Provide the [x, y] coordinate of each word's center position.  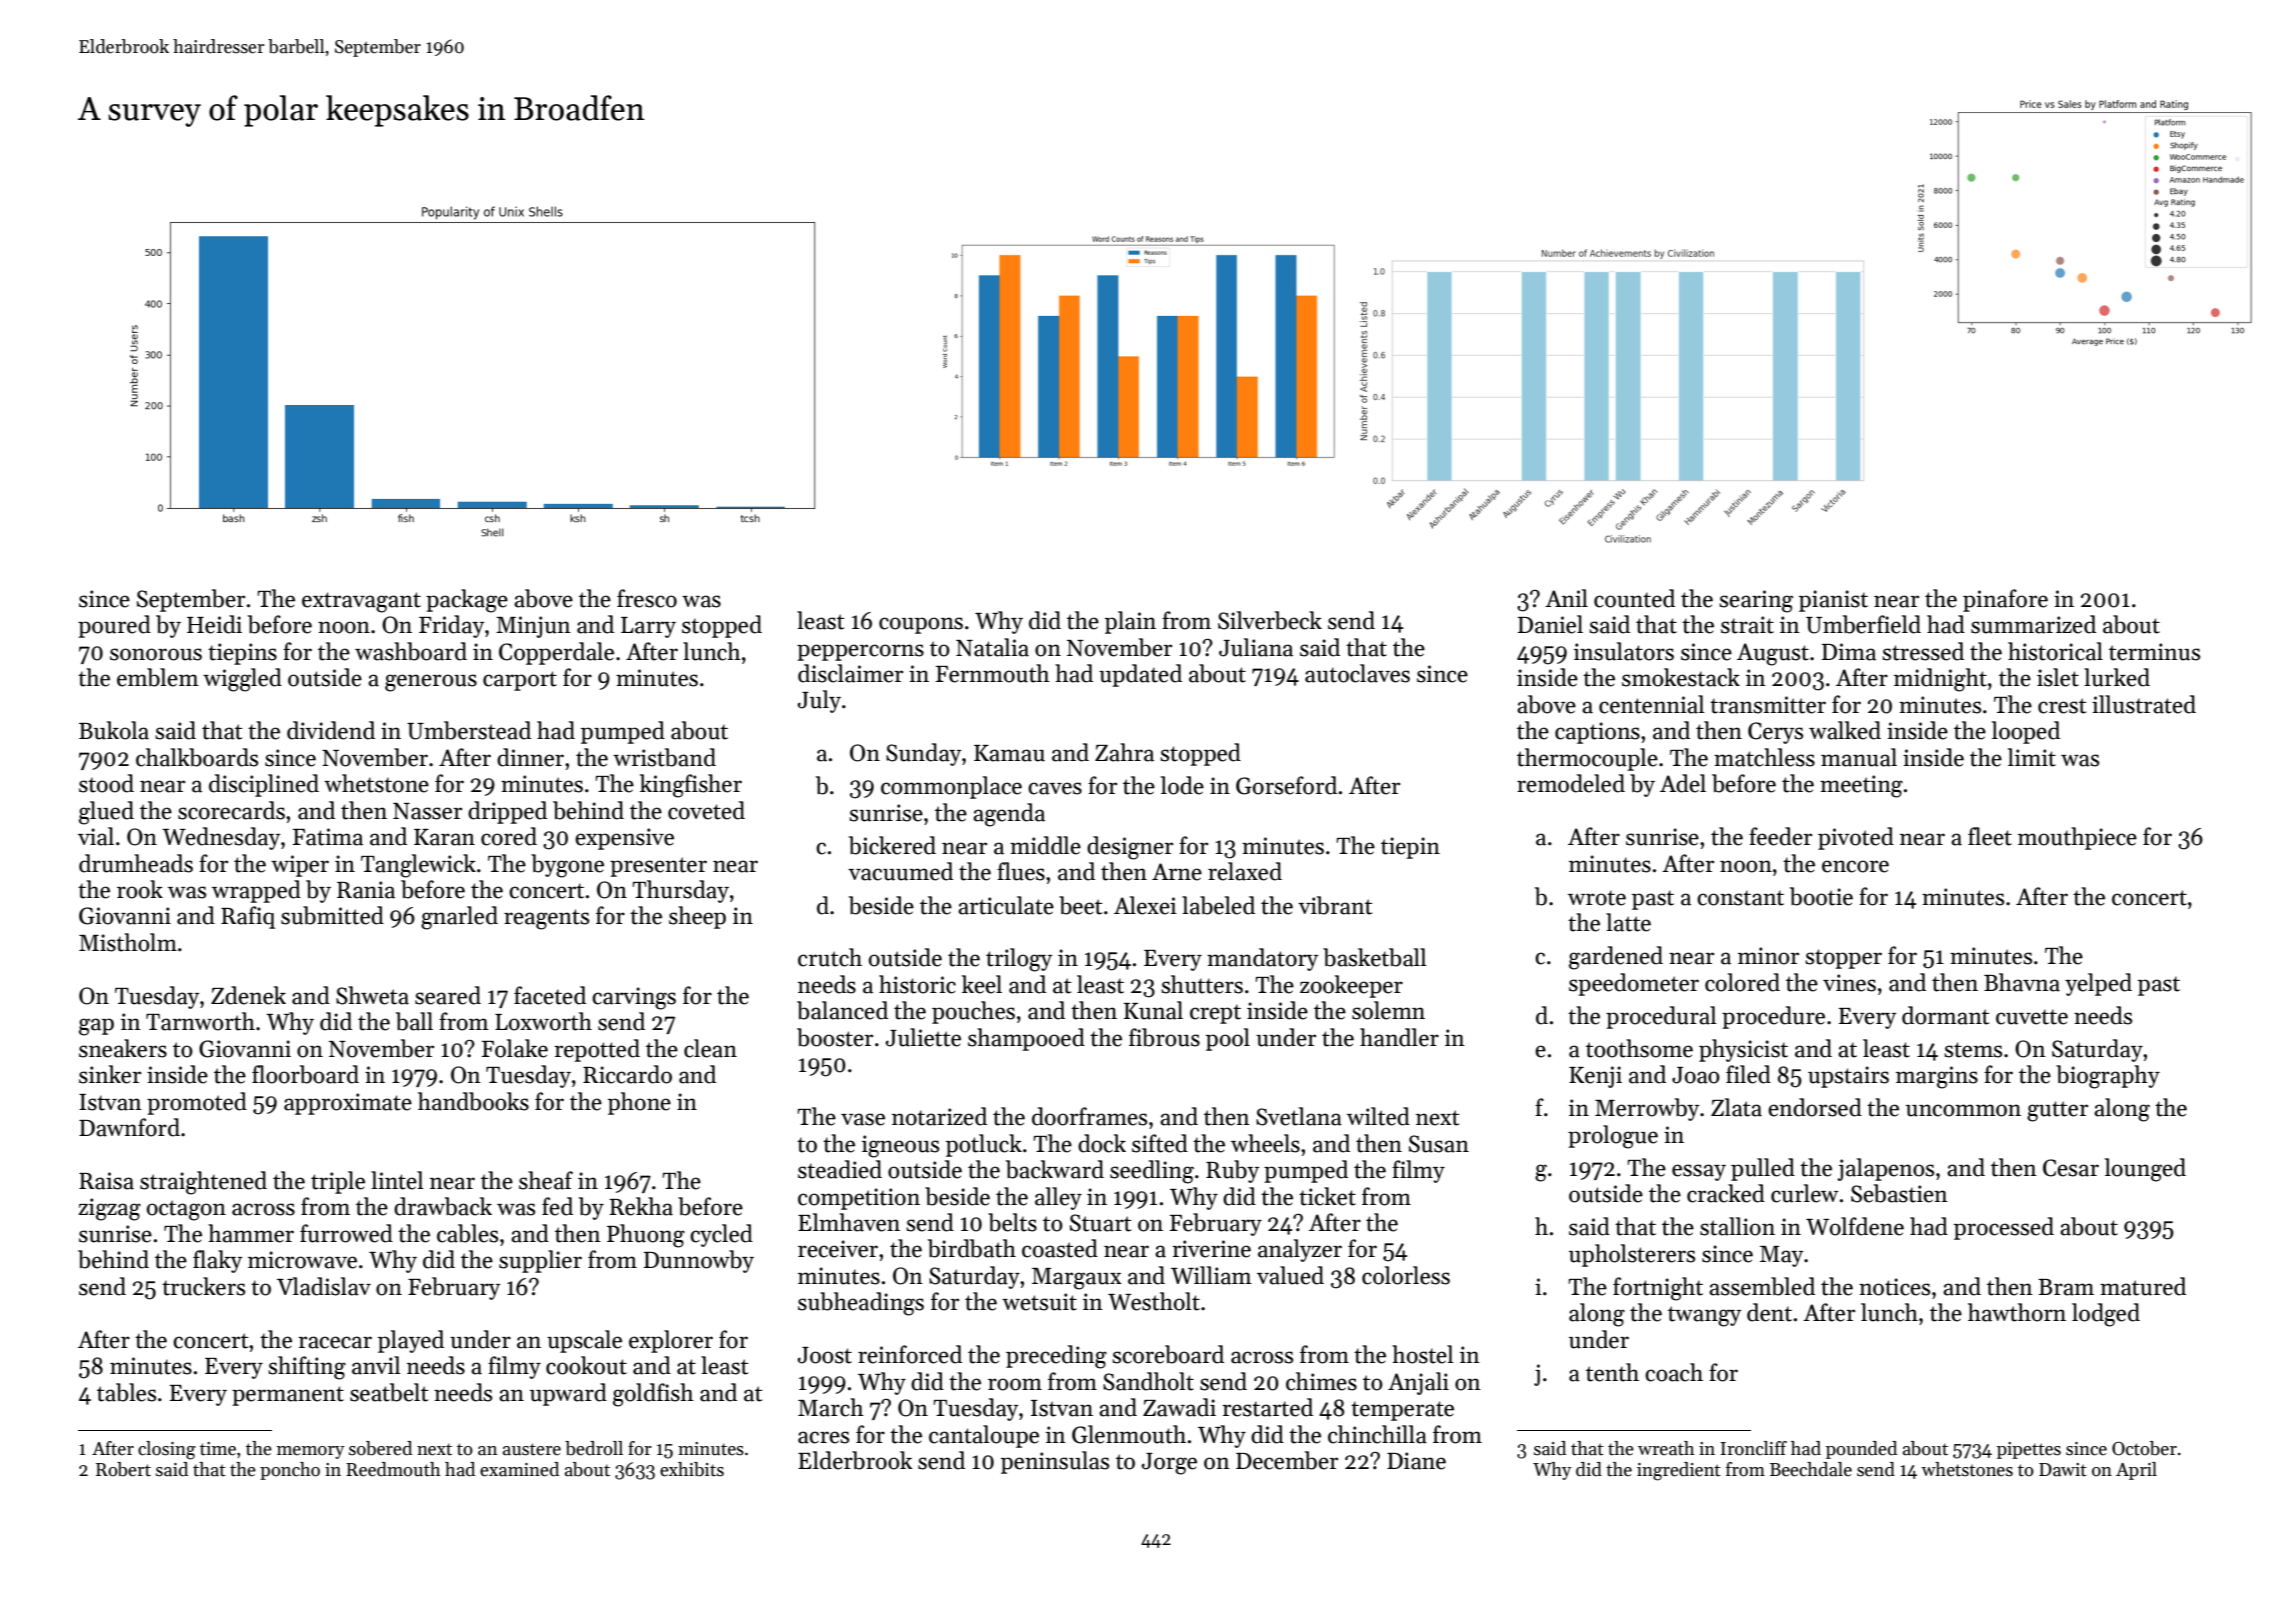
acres [823, 1437]
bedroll [594, 1448]
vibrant [1335, 905]
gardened [1616, 958]
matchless [1764, 757]
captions [1597, 733]
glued [106, 813]
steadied [840, 1169]
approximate [348, 1104]
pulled [1763, 1169]
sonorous [156, 654]
